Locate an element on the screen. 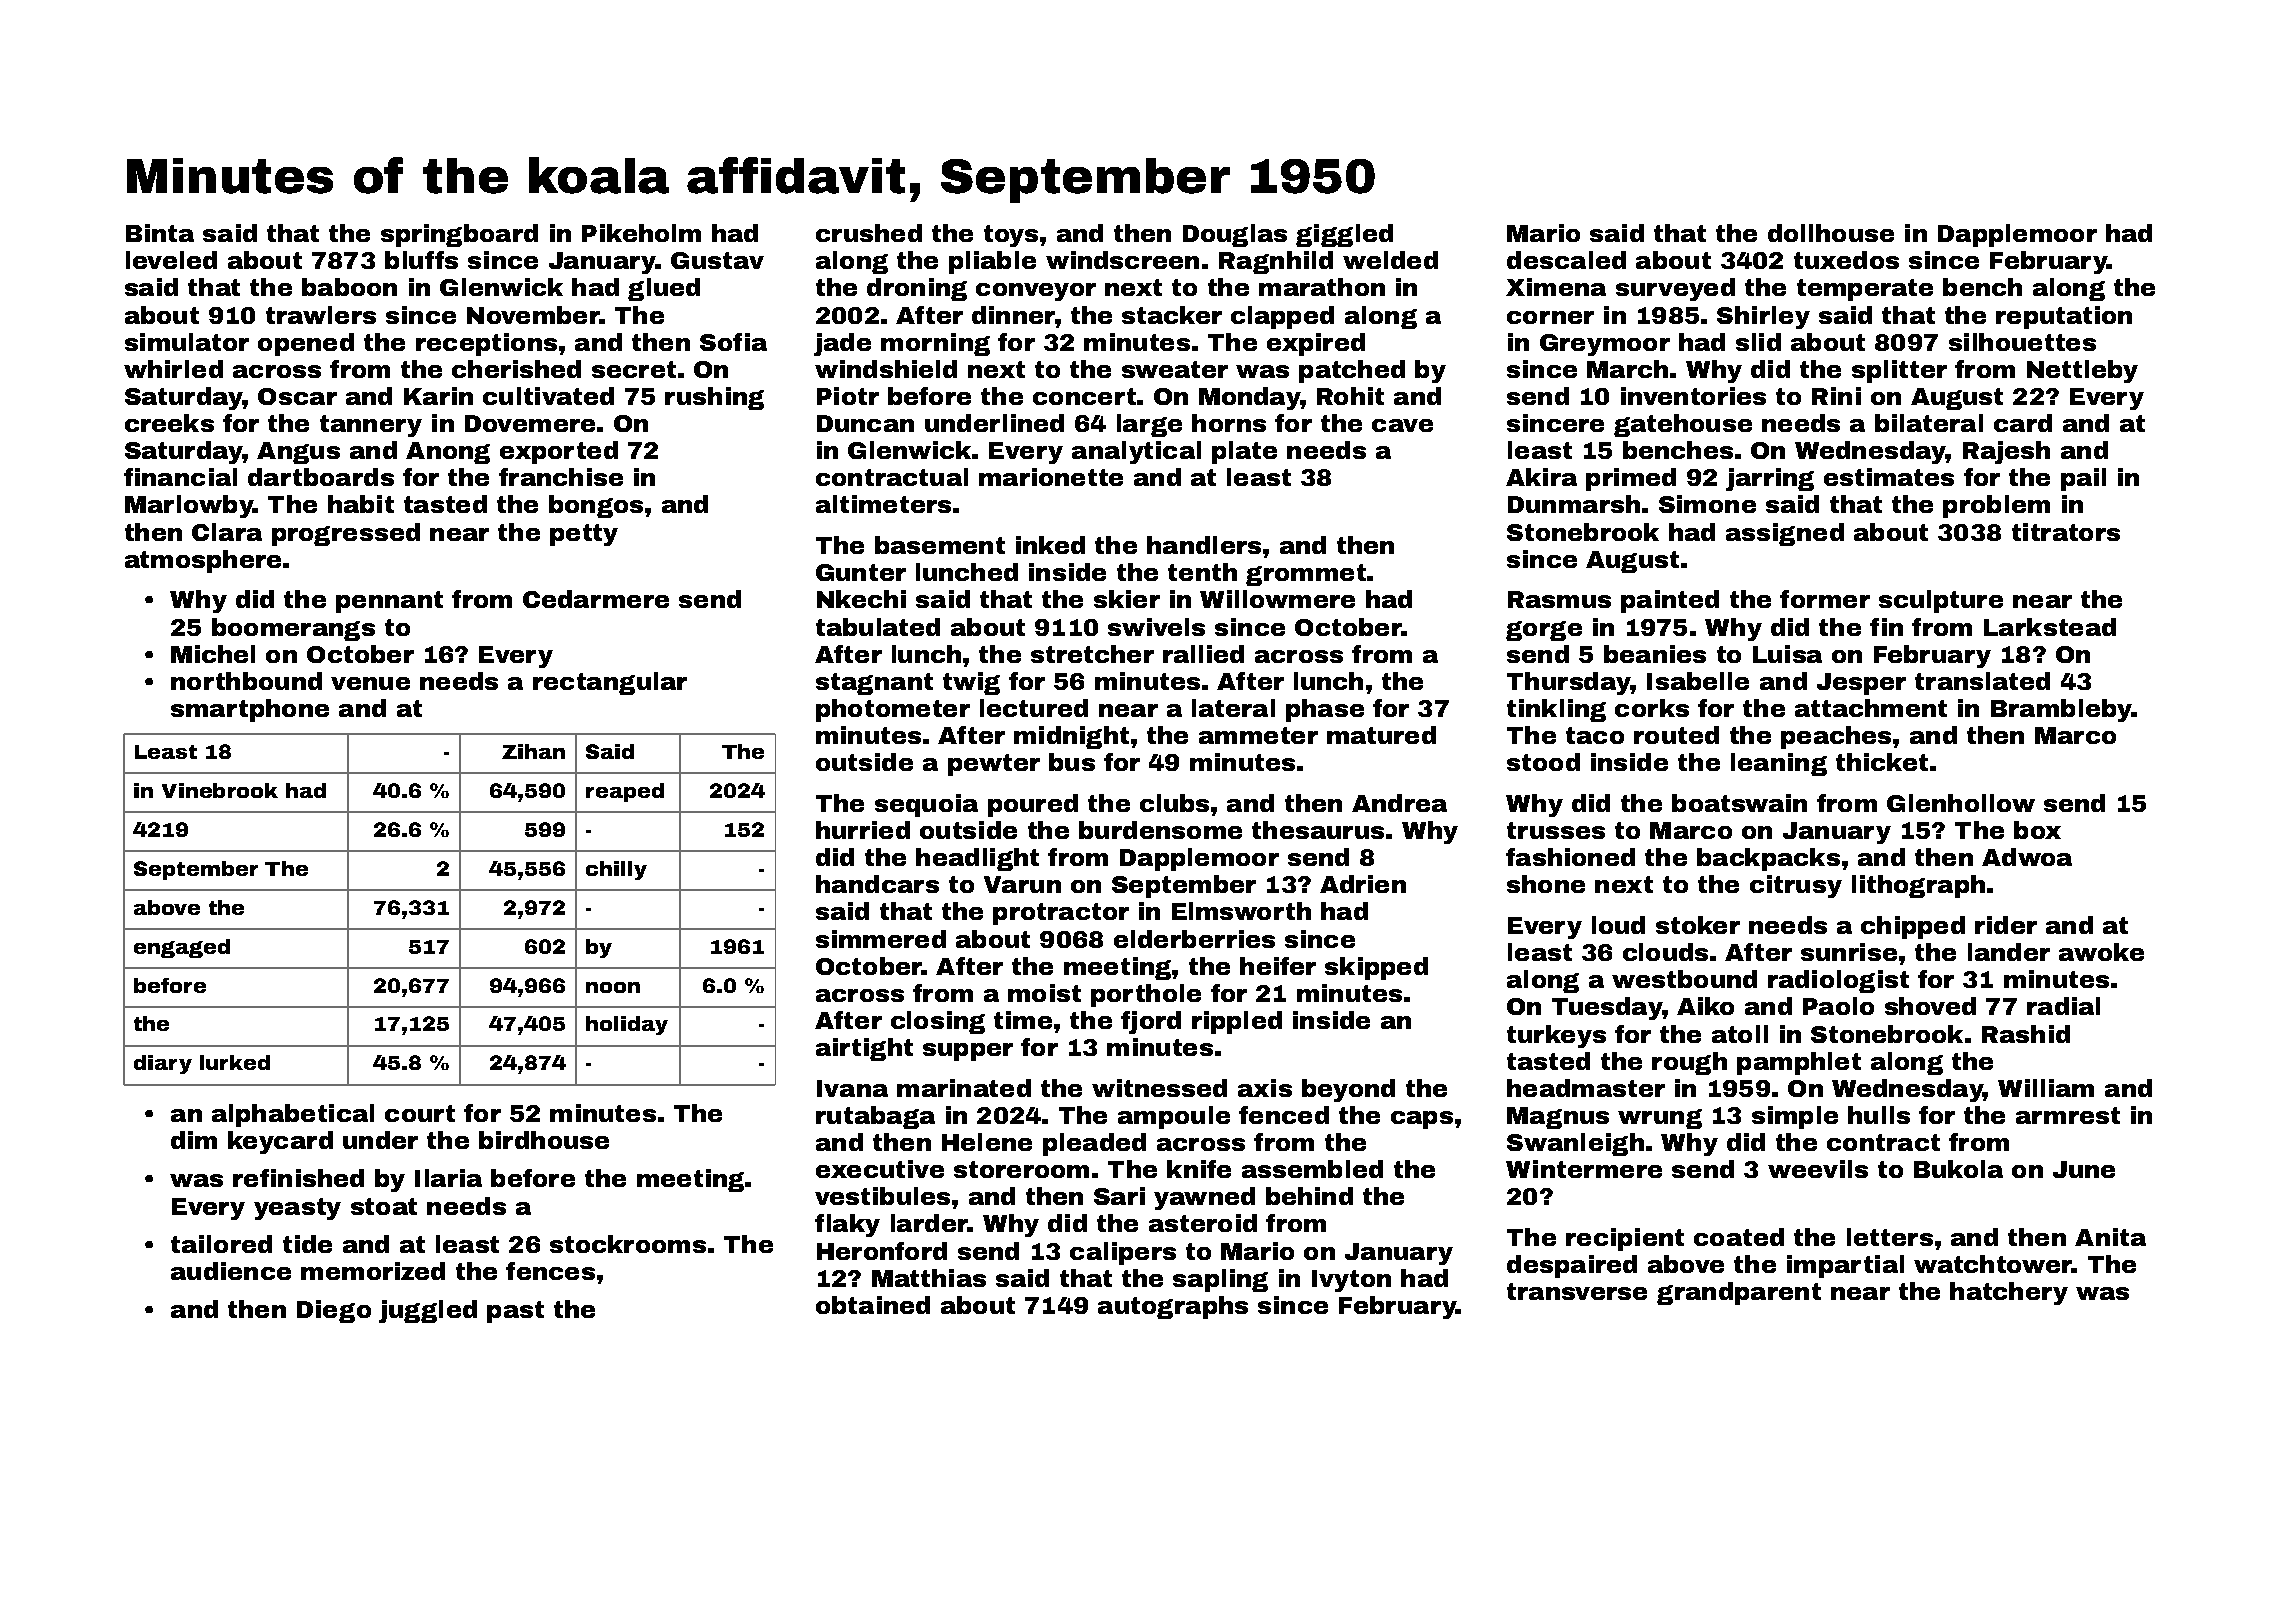  hatchery is located at coordinates (2009, 1293).
